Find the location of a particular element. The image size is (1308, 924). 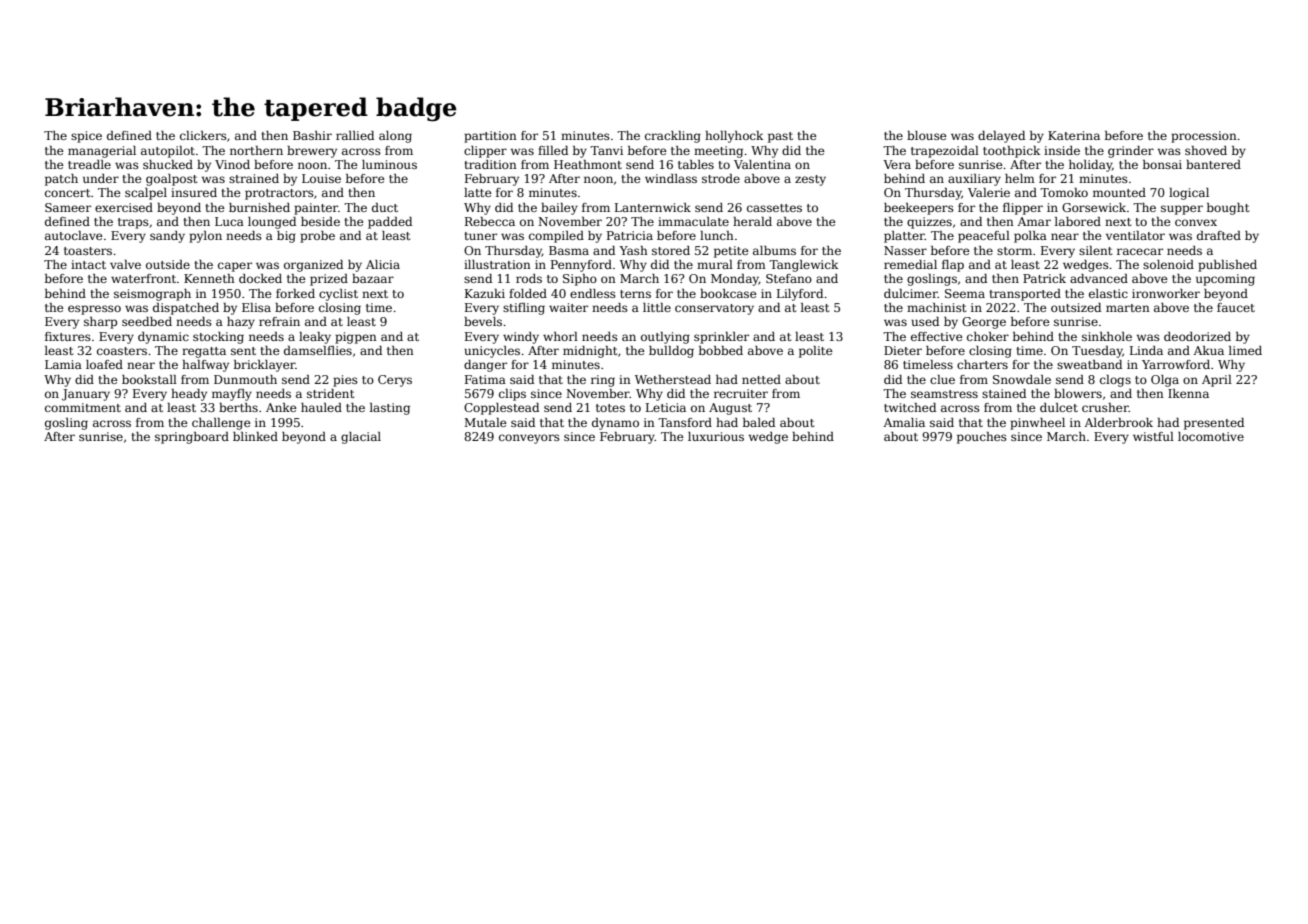

unicycles is located at coordinates (492, 352).
